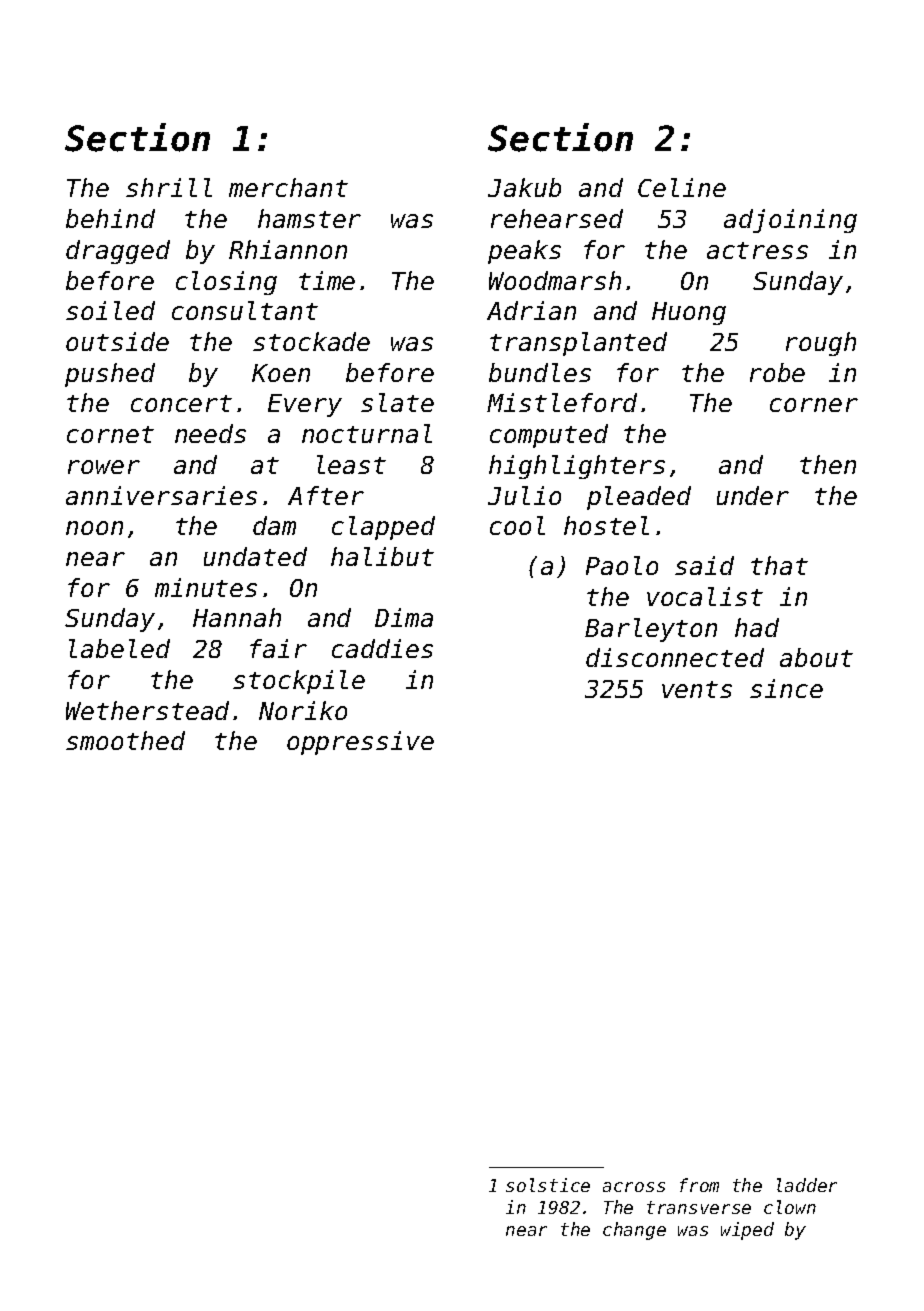  Describe the element at coordinates (828, 464) in the screenshot. I see `then` at that location.
